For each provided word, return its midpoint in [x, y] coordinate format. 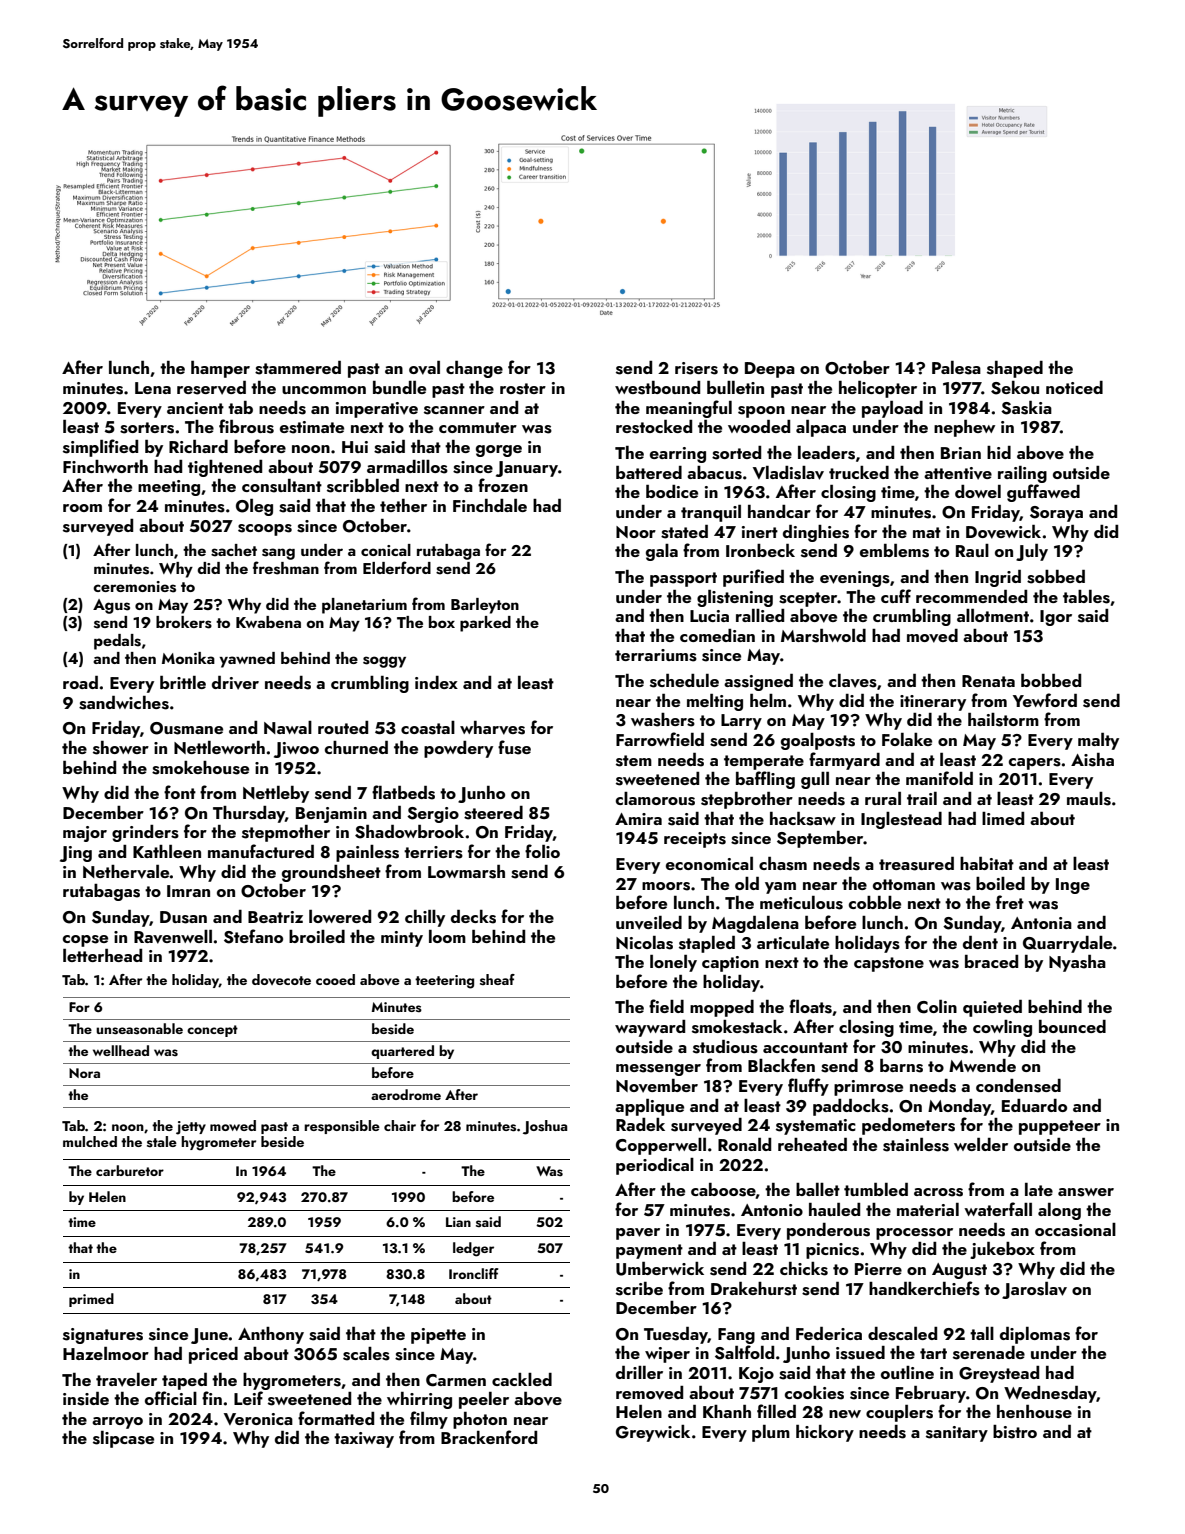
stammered [298, 368]
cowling [1002, 1028]
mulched [90, 1141]
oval [424, 368]
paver [638, 1234]
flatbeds [403, 792]
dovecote [281, 979]
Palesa [956, 368]
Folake [907, 739]
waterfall [998, 1209]
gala [662, 552]
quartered [402, 1052]
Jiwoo [296, 750]
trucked [859, 472]
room [82, 508]
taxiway [364, 1440]
